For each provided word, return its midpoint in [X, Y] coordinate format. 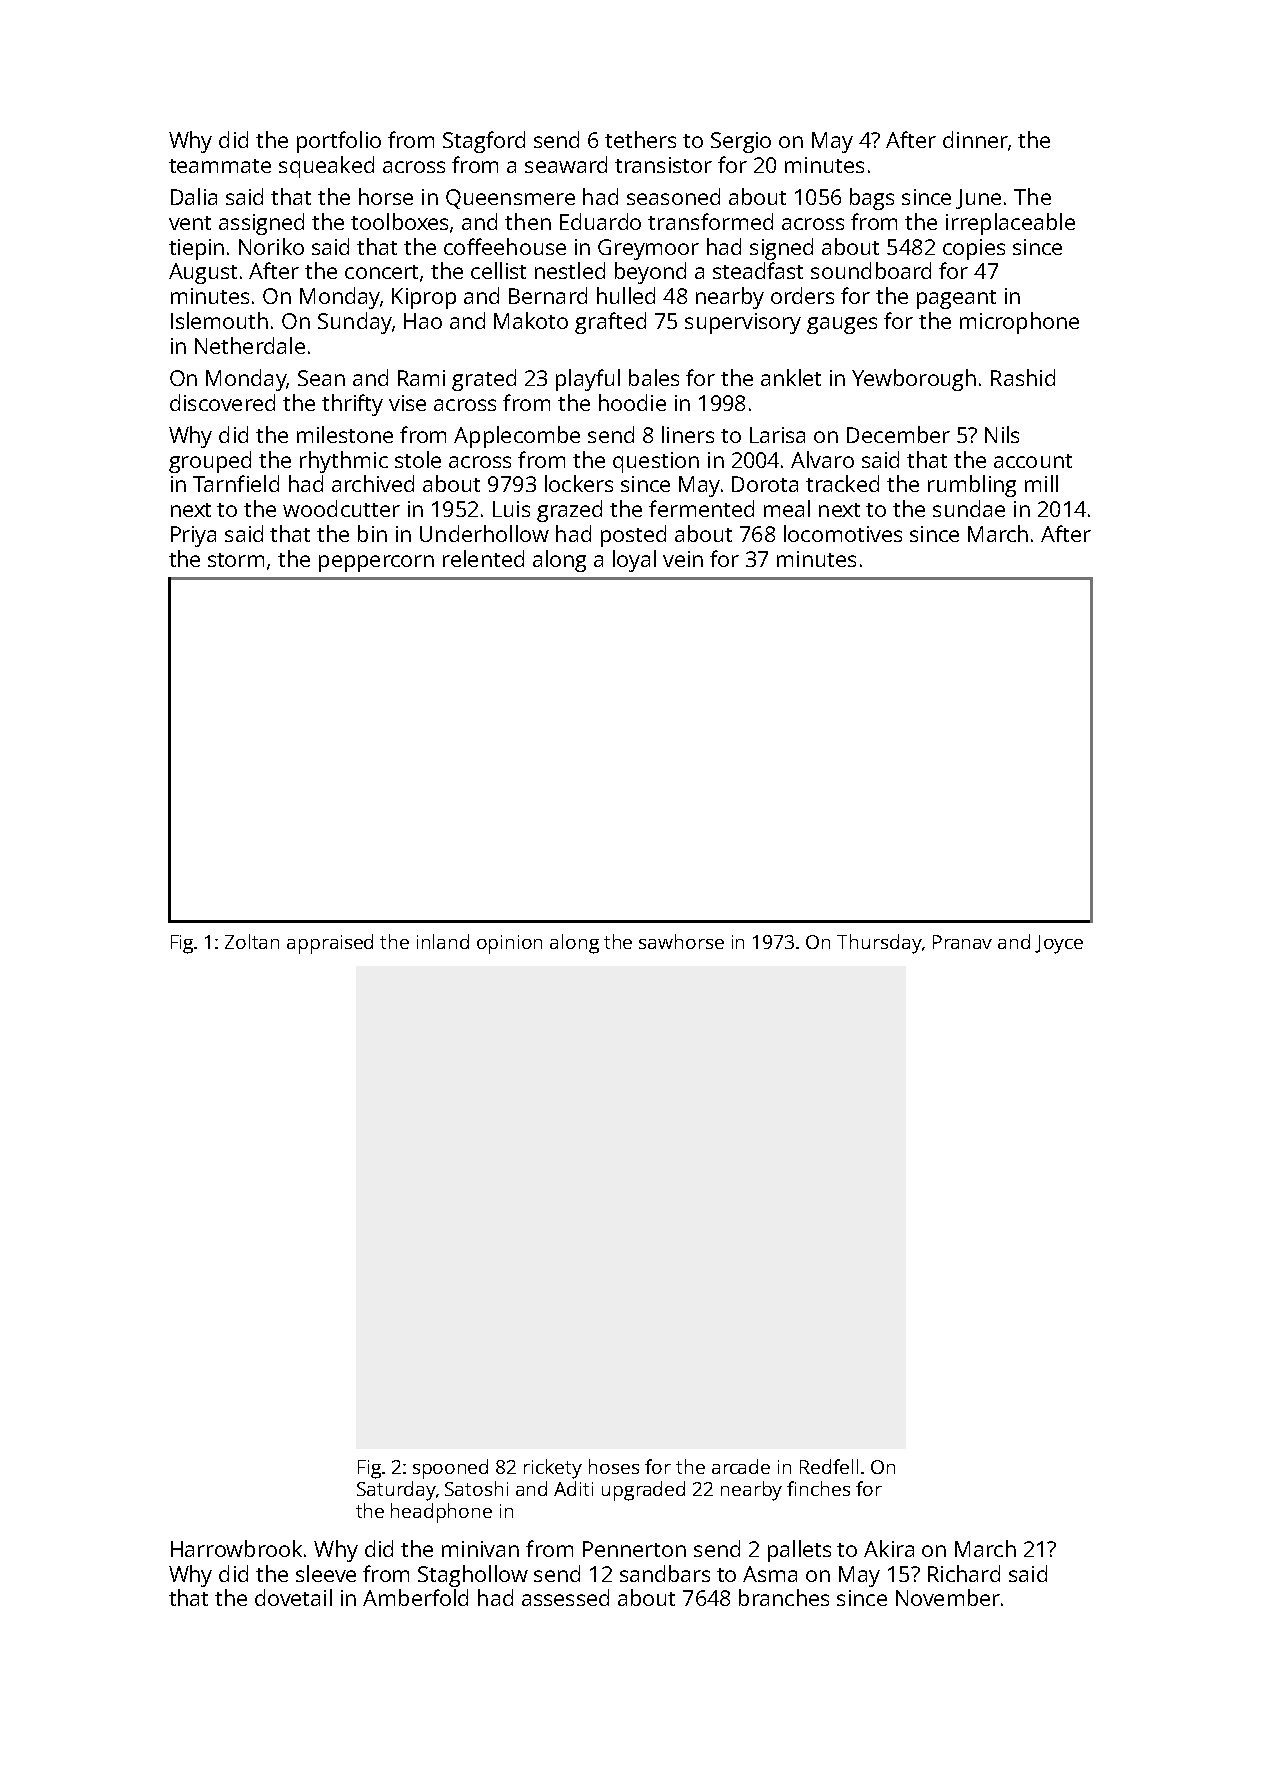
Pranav [962, 942]
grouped [210, 462]
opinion [509, 944]
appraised [330, 944]
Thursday [879, 944]
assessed [565, 1597]
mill [1041, 483]
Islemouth [219, 320]
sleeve [326, 1573]
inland [443, 941]
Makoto [531, 320]
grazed [569, 511]
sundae [969, 508]
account [1033, 461]
